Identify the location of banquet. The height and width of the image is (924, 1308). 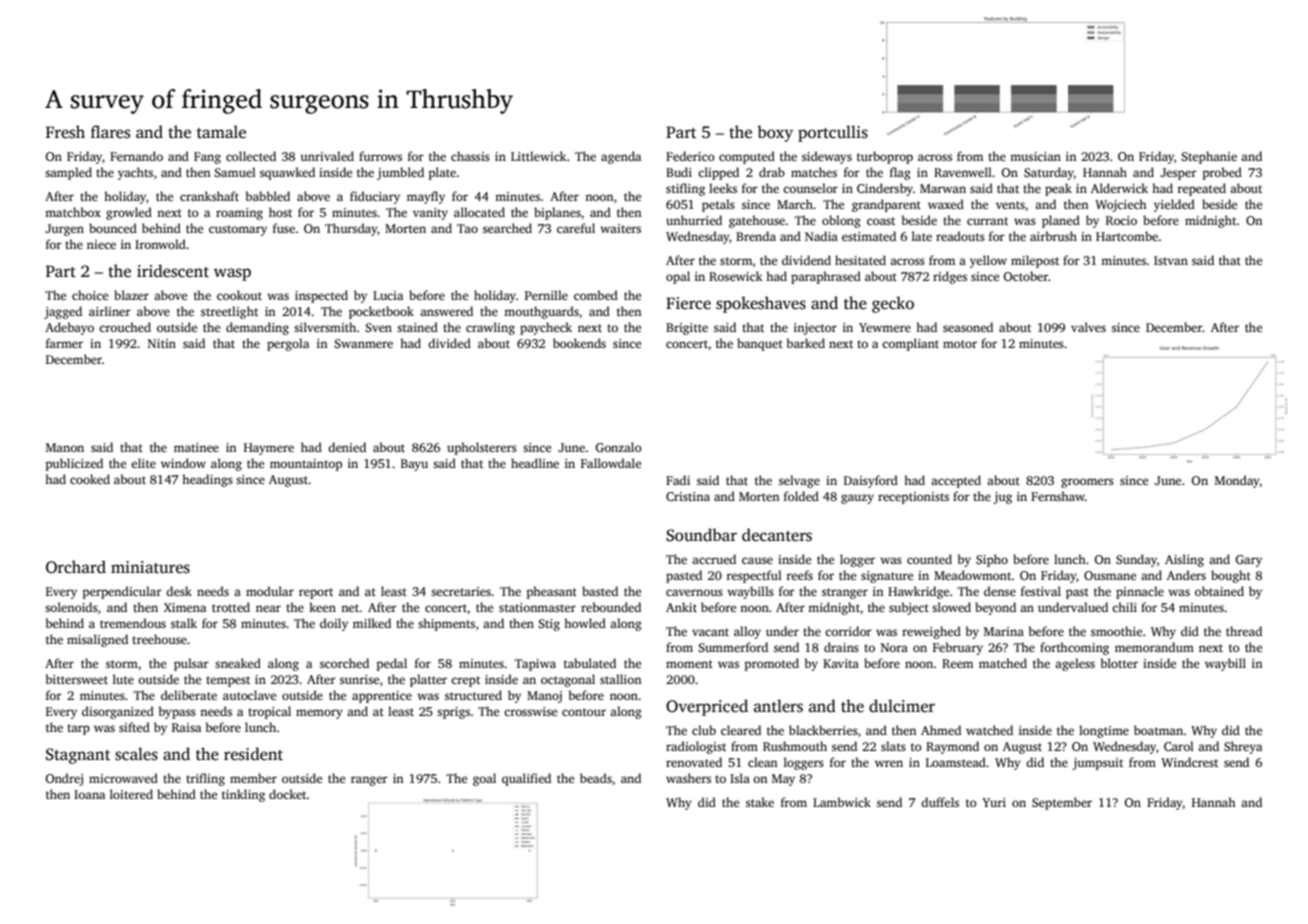
(760, 344).
